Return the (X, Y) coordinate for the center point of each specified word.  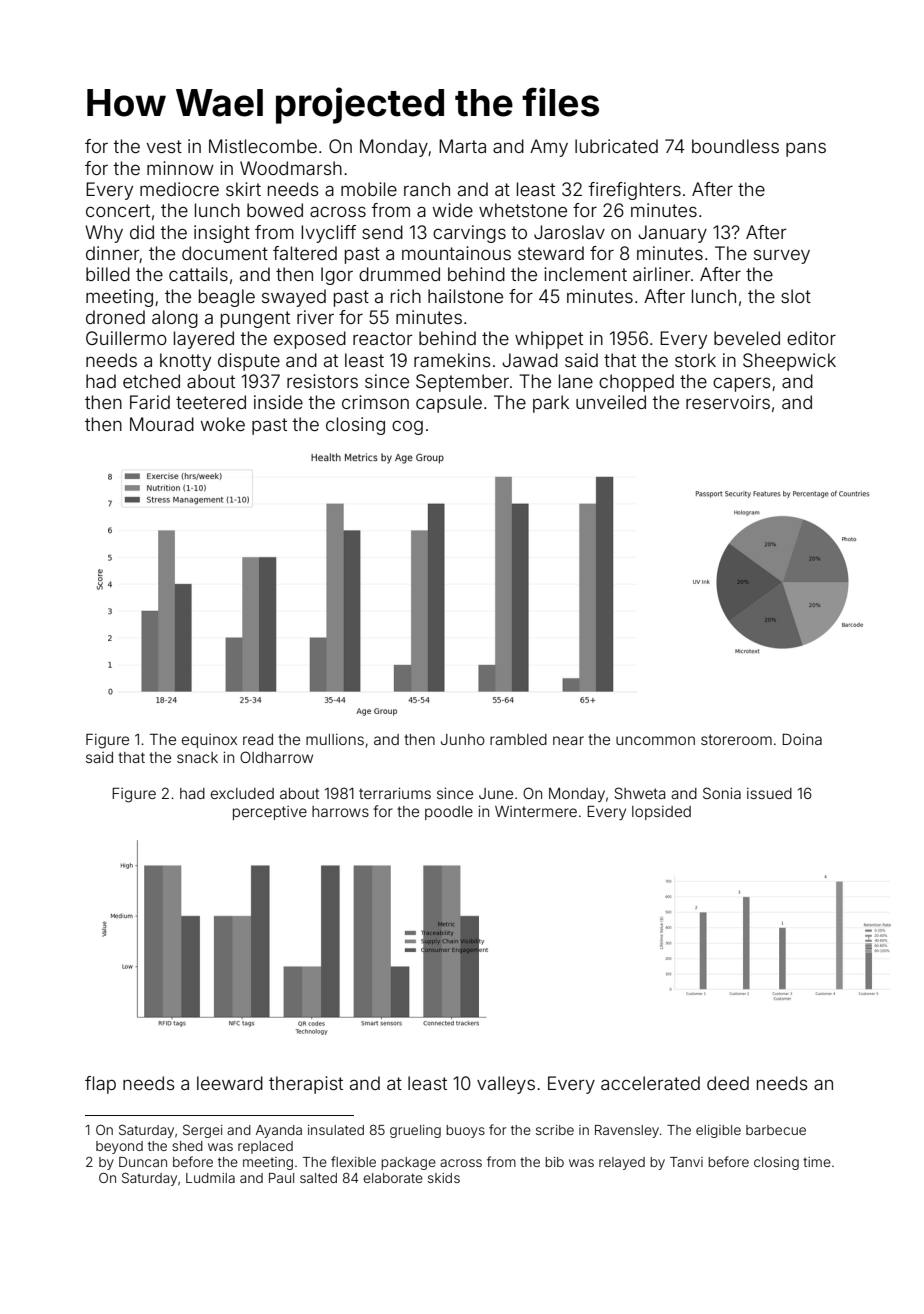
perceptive (270, 813)
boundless (735, 146)
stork (695, 360)
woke (223, 424)
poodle (449, 813)
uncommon (655, 740)
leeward (230, 1083)
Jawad (530, 360)
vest (164, 146)
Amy (549, 148)
